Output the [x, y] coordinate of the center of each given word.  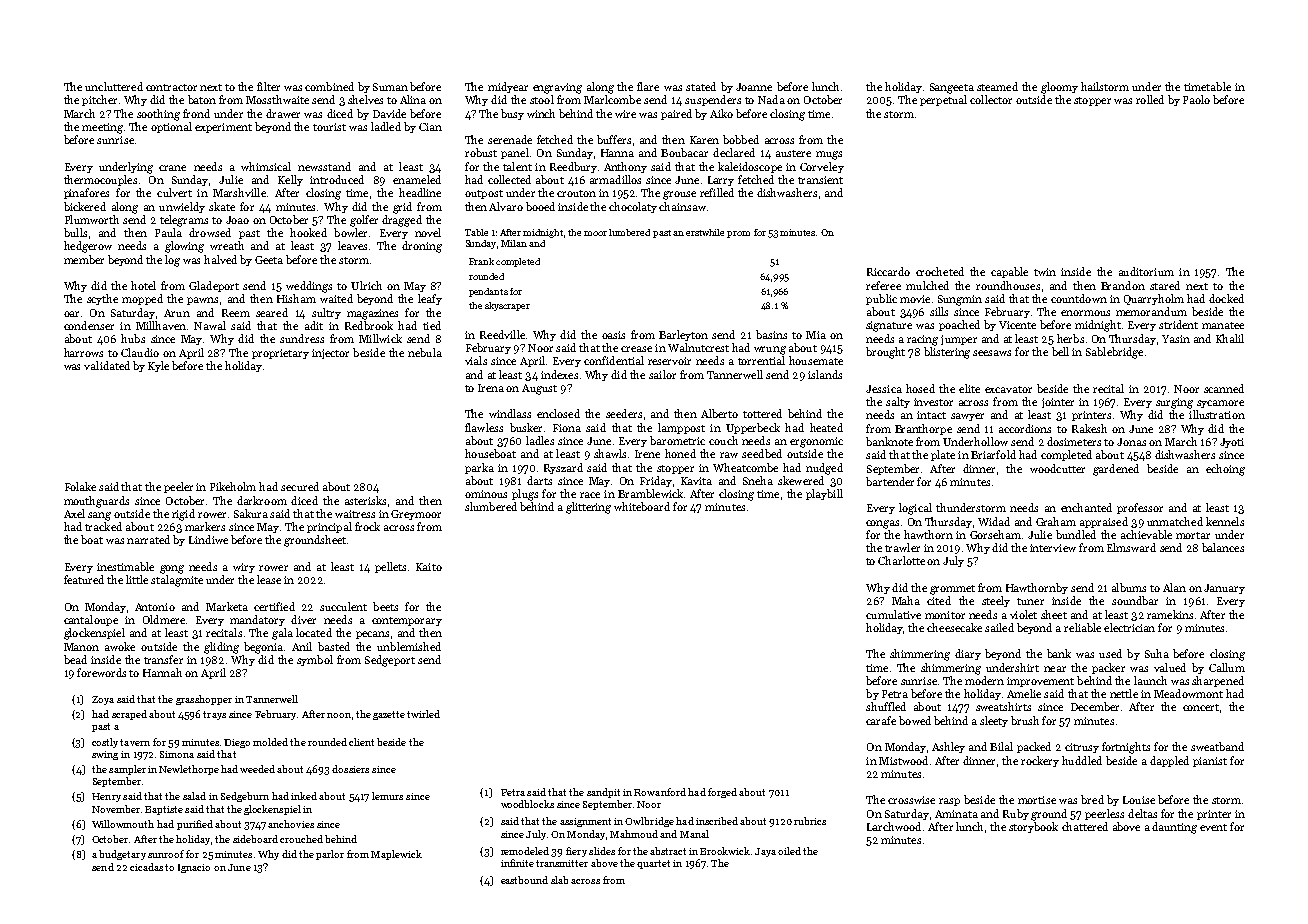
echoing [1225, 470]
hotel [143, 285]
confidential [614, 360]
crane [172, 168]
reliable [1082, 627]
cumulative [893, 614]
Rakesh [1089, 428]
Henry [106, 797]
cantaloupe [91, 620]
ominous [486, 494]
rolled [1150, 99]
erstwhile [705, 232]
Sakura [251, 513]
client [361, 742]
